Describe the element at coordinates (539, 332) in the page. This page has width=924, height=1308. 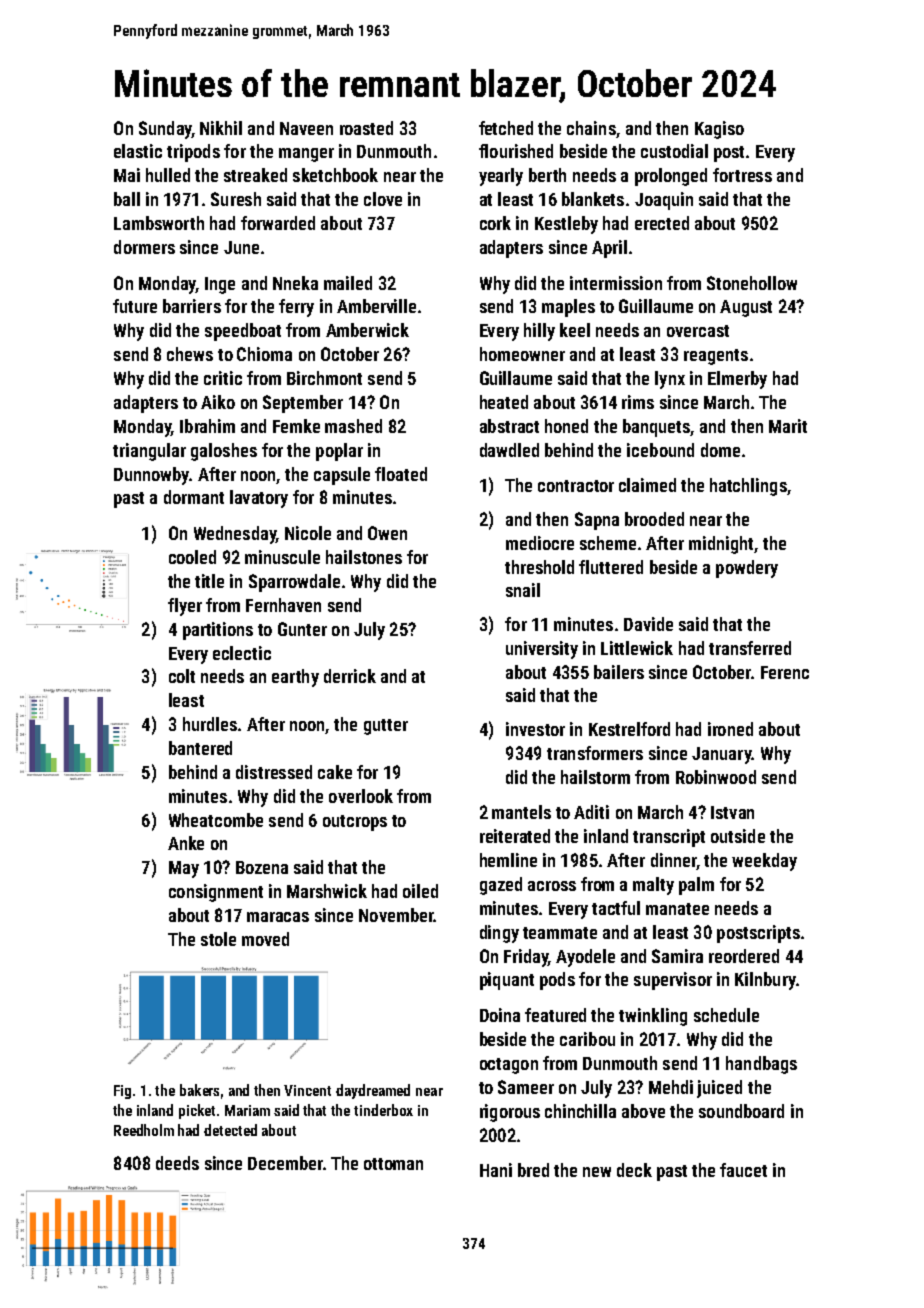
I see `hilly` at that location.
